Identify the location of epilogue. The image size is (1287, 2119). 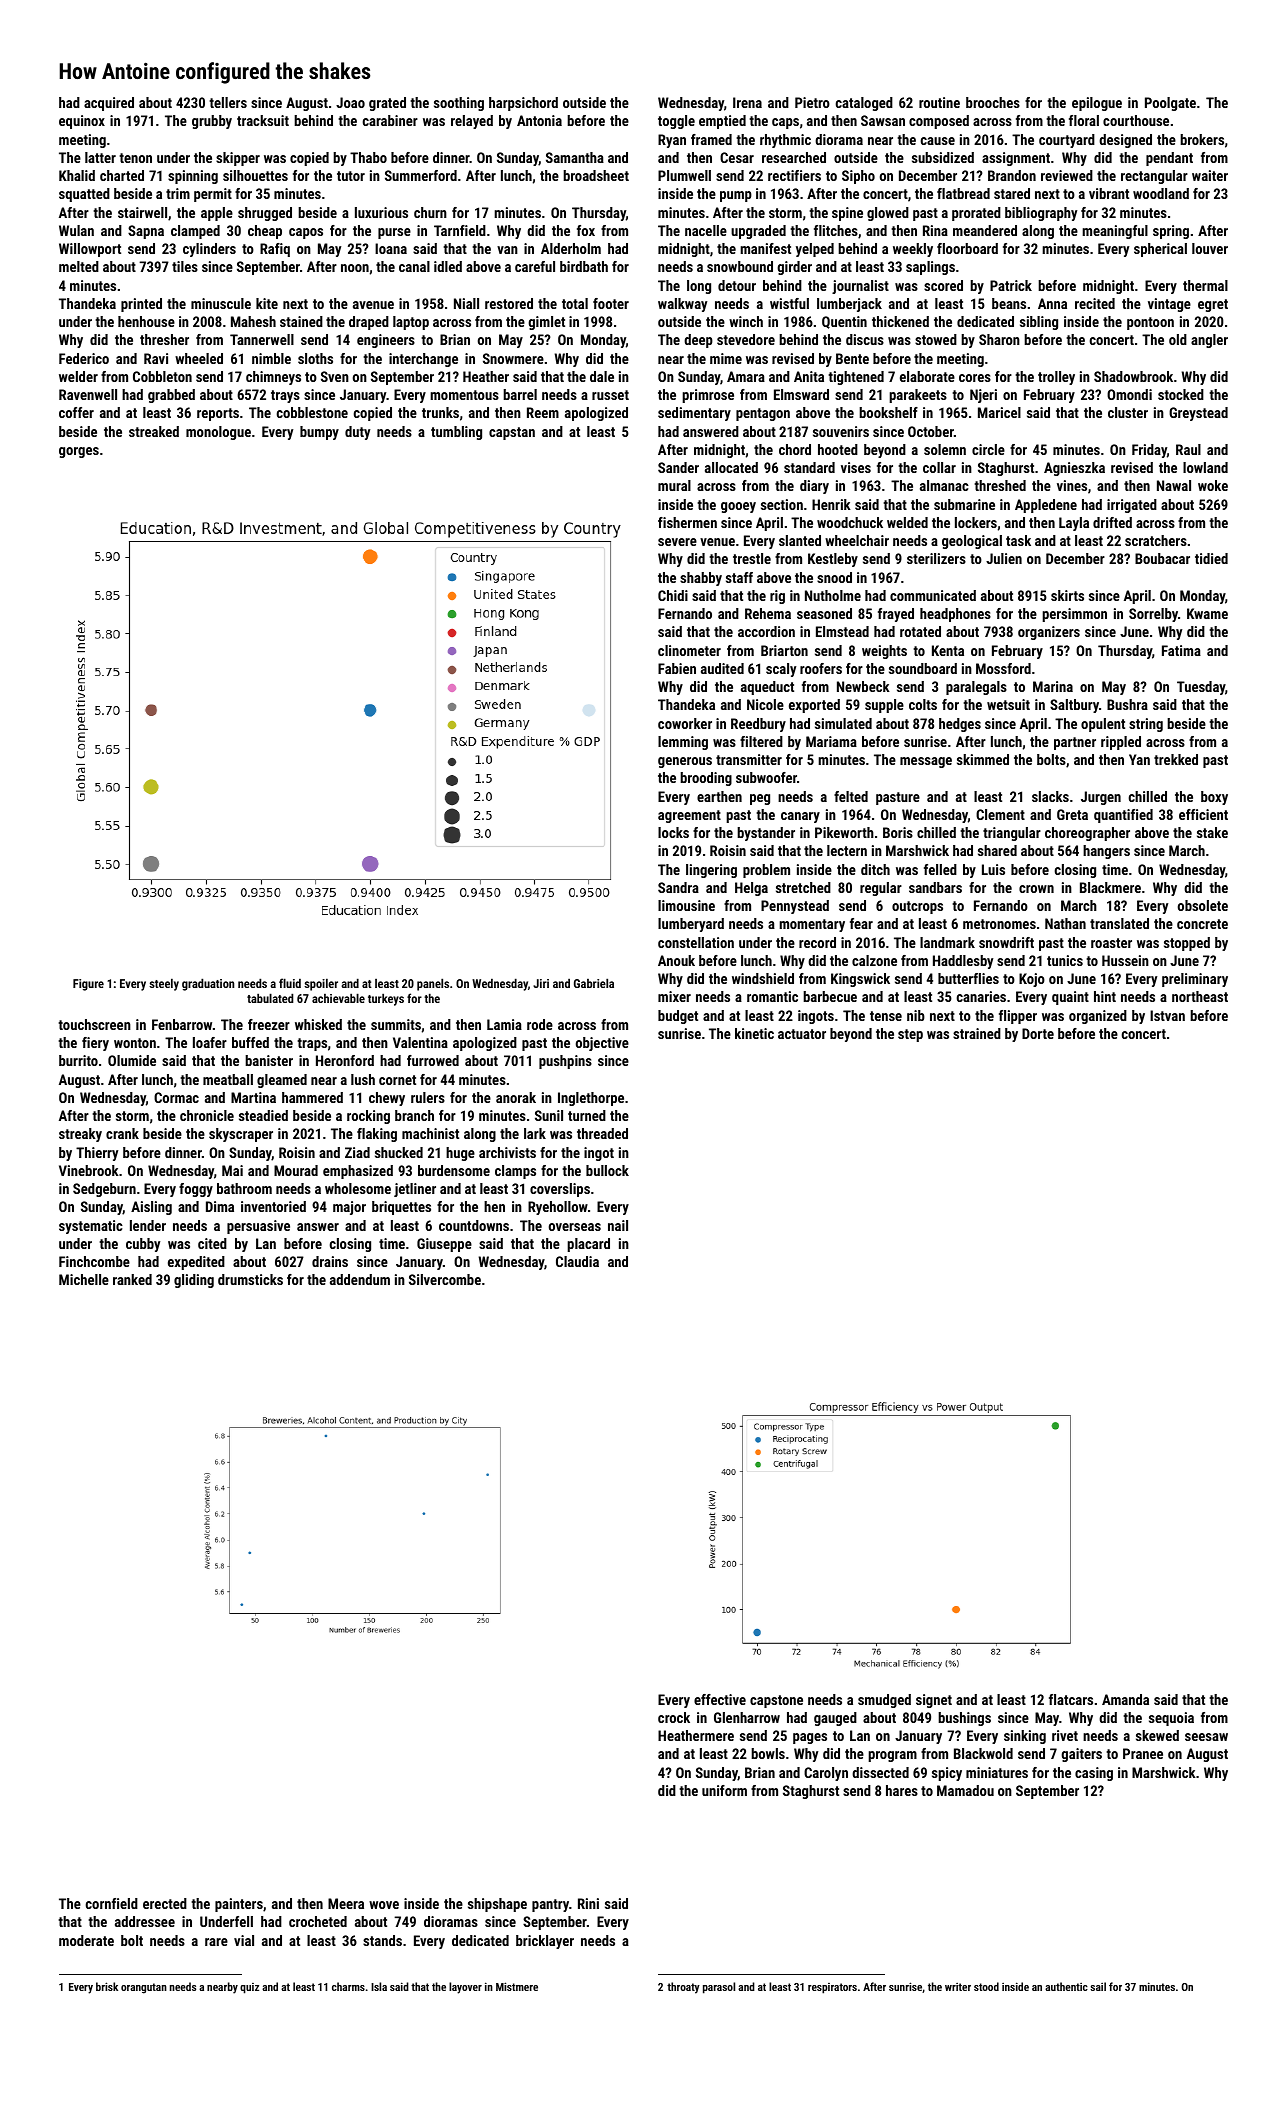
(1097, 104).
